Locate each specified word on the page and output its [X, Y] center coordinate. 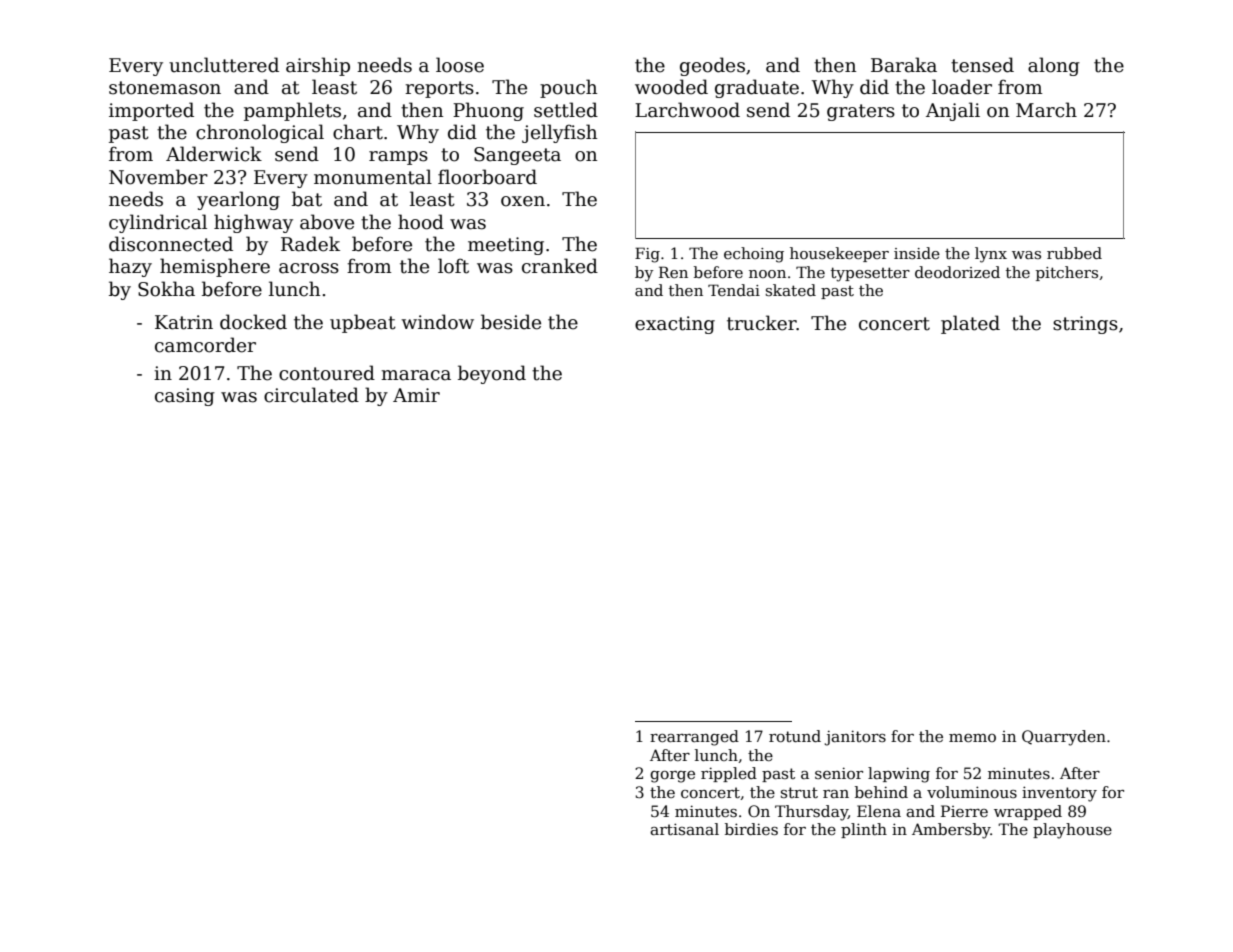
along [1054, 66]
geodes [712, 66]
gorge [672, 777]
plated [970, 324]
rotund [795, 736]
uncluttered [224, 65]
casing [185, 397]
